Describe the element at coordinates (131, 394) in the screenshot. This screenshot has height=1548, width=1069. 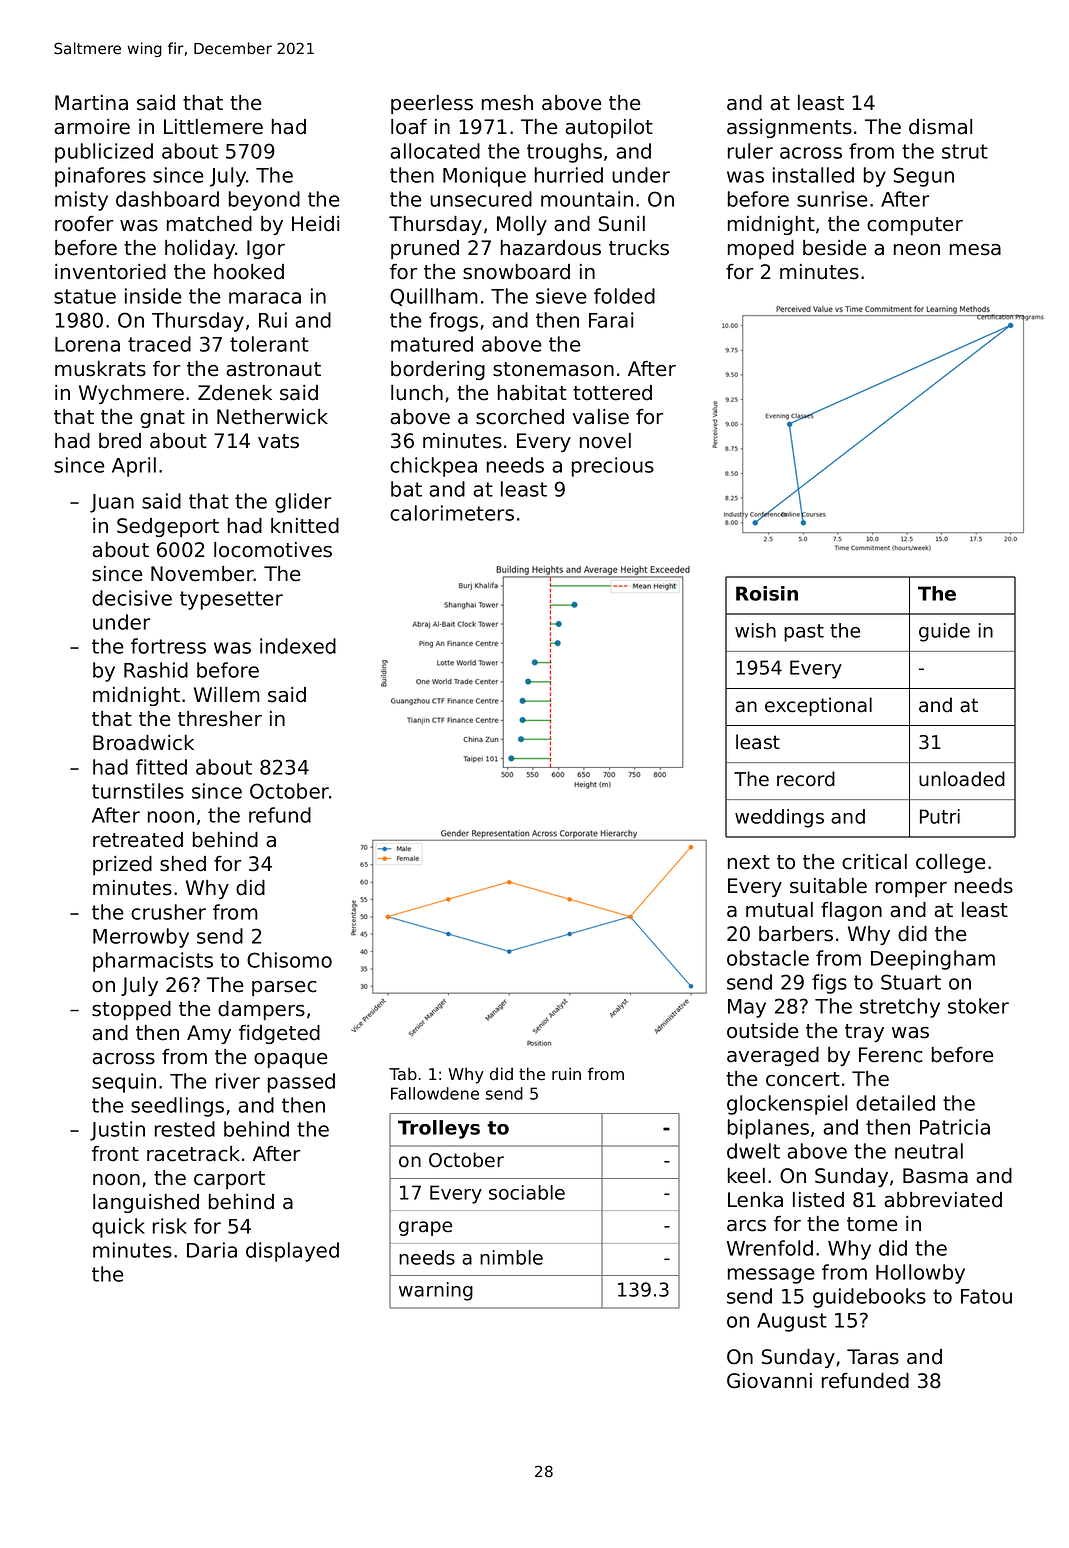
I see `Wychmere` at that location.
